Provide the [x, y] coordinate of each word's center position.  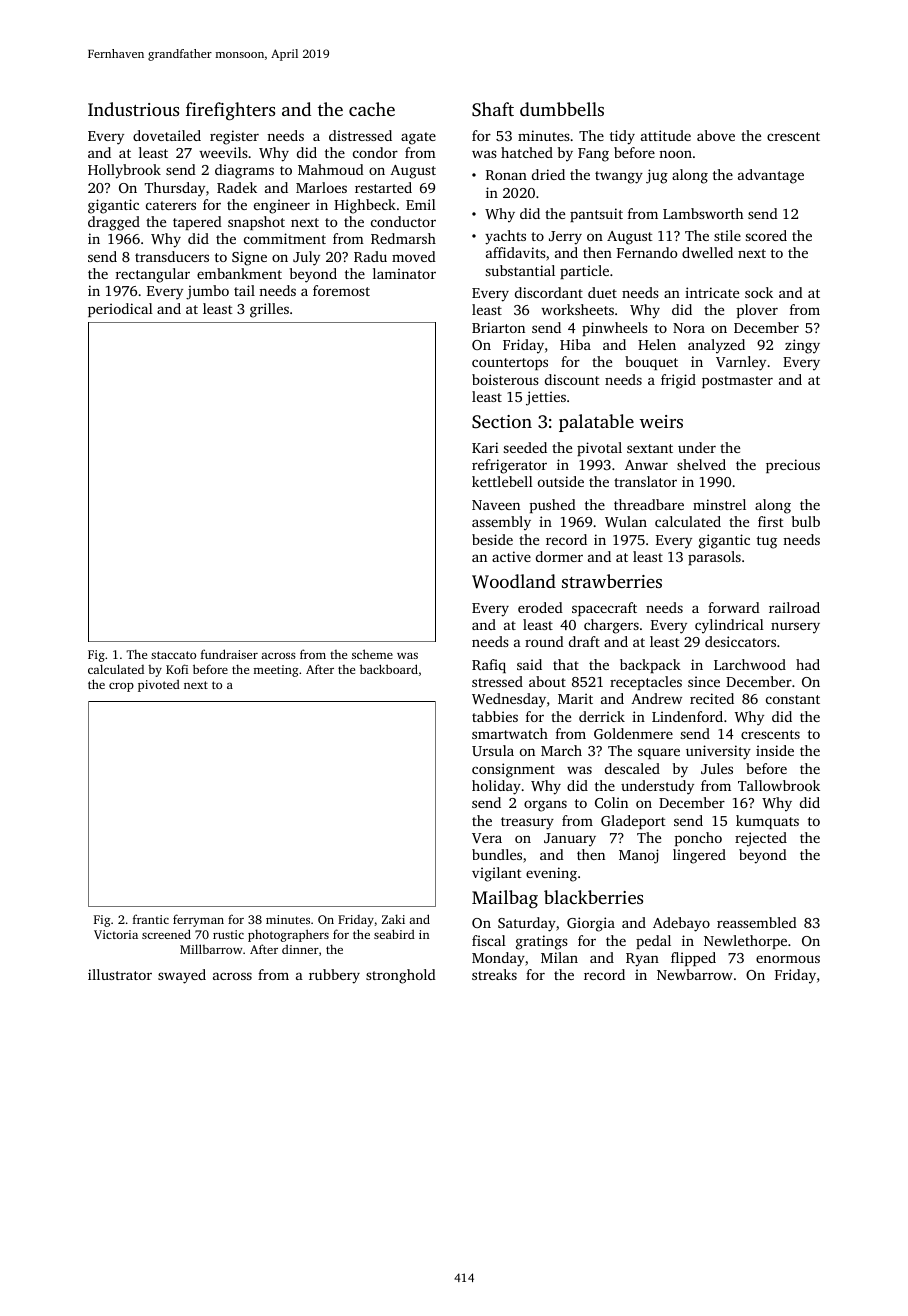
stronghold [401, 976]
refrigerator [509, 466]
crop [121, 687]
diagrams [244, 171]
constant [793, 699]
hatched [527, 152]
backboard [389, 669]
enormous [788, 959]
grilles [269, 310]
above [716, 135]
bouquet [651, 363]
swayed [182, 976]
